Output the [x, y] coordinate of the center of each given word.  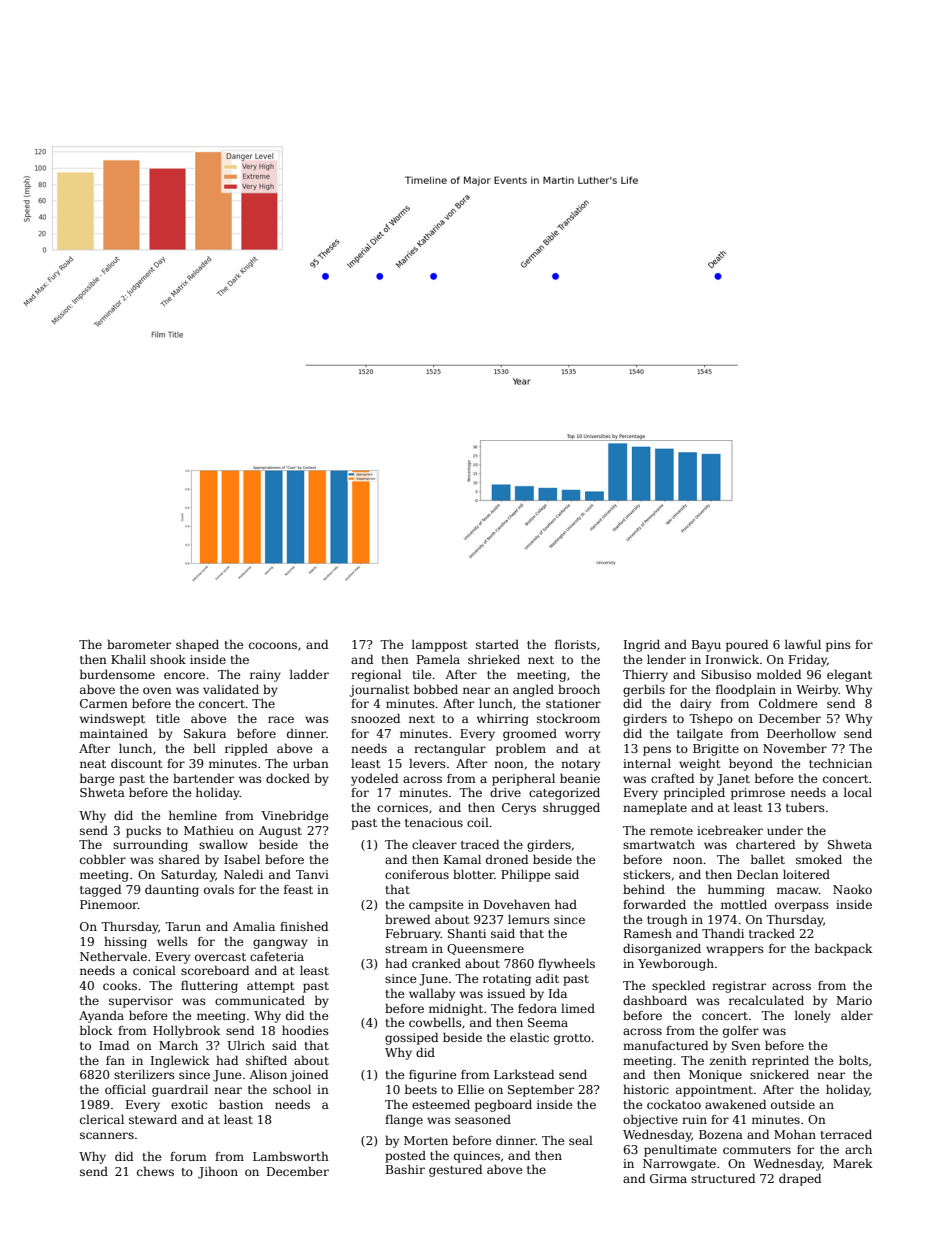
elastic [529, 1037]
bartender [203, 778]
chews [155, 1171]
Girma [668, 1178]
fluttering [209, 986]
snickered [779, 1074]
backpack [844, 949]
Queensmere [485, 949]
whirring [503, 719]
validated [231, 689]
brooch [579, 689]
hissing [125, 942]
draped [800, 1179]
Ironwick [732, 659]
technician [840, 763]
